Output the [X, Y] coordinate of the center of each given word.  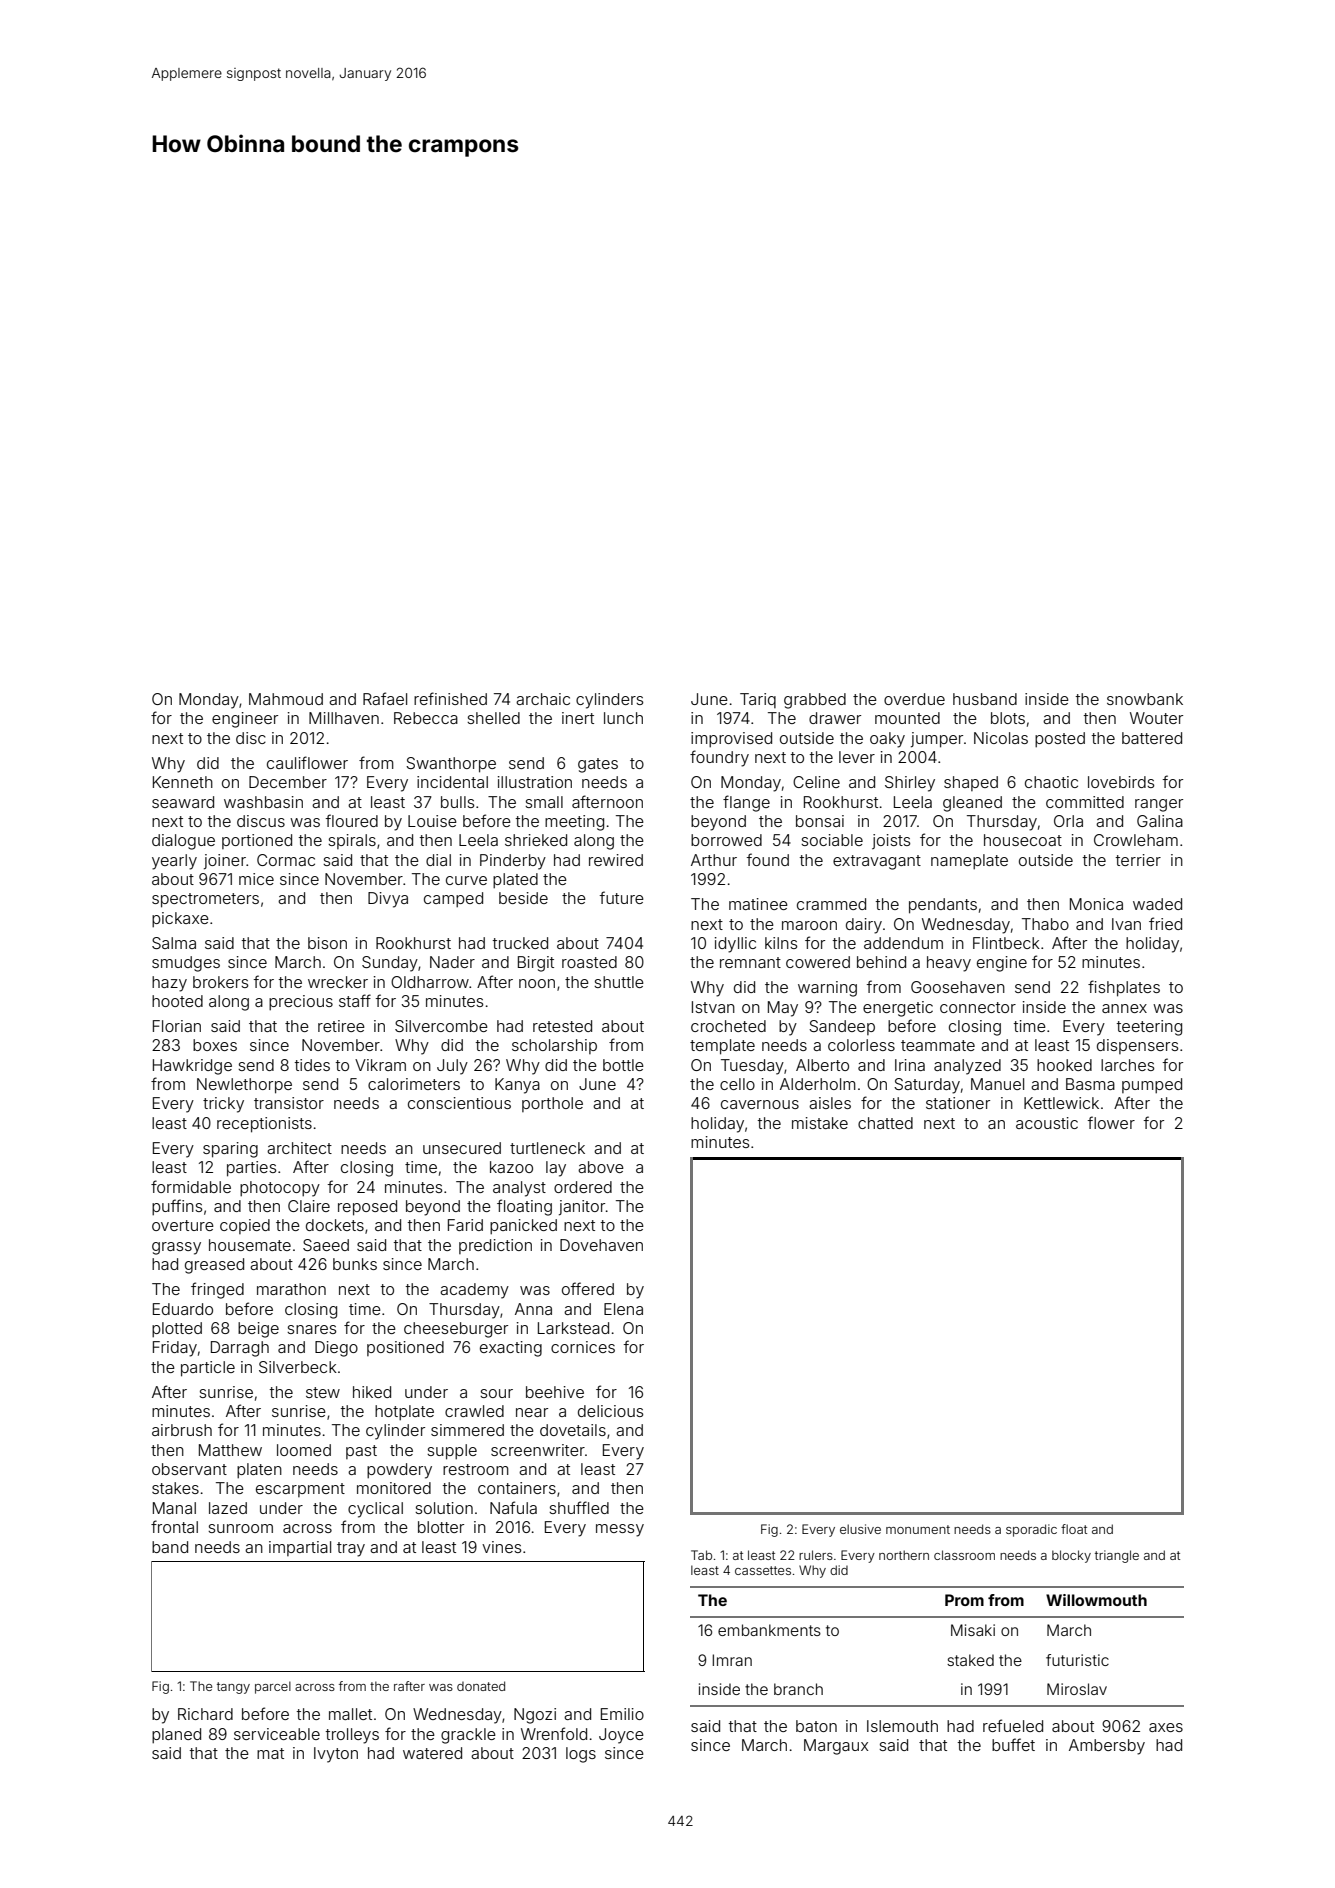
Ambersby [1107, 1747]
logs [581, 1755]
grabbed [815, 701]
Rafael [385, 698]
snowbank [1145, 699]
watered [432, 1753]
